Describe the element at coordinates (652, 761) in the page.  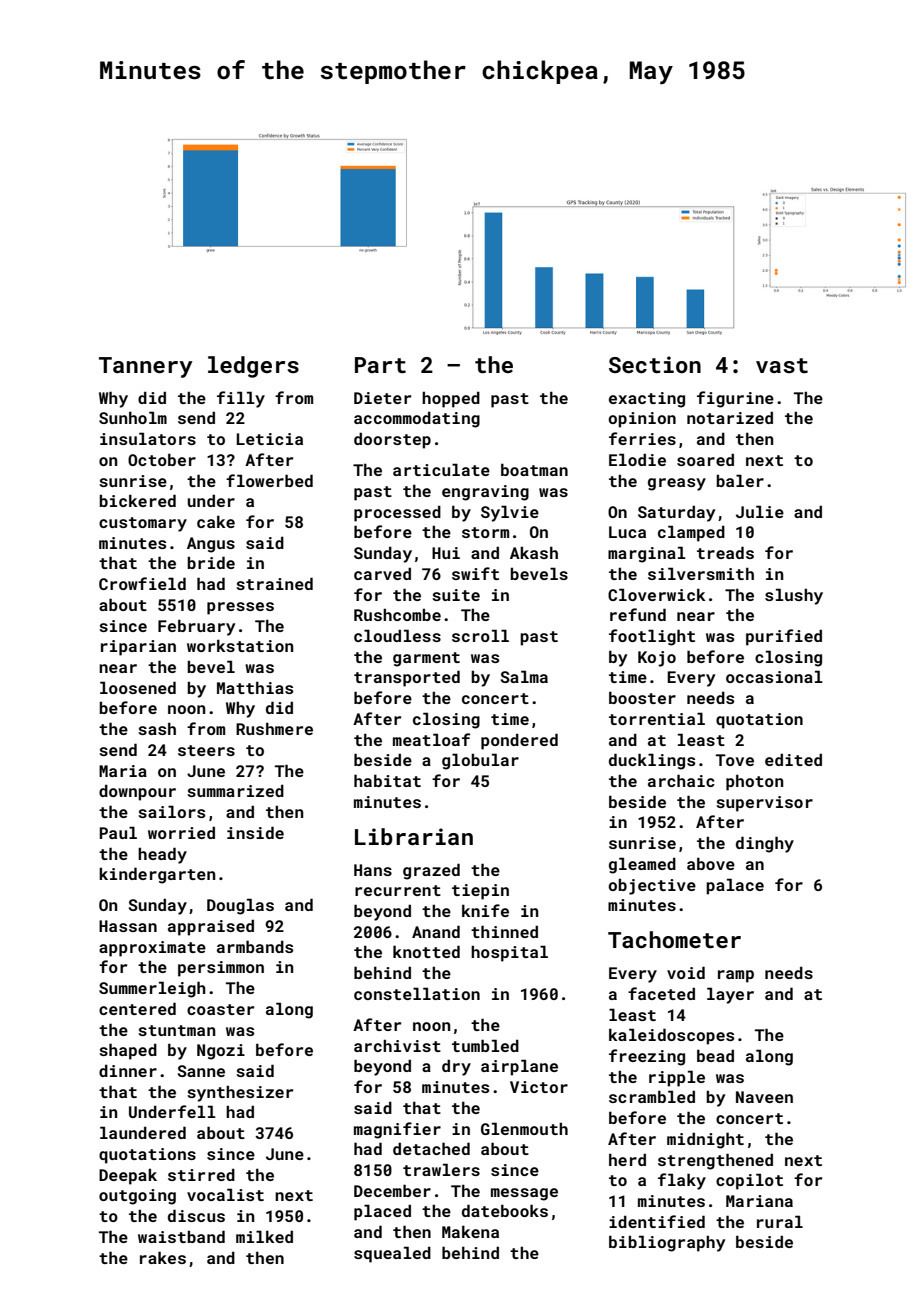
I see `ducklings` at that location.
